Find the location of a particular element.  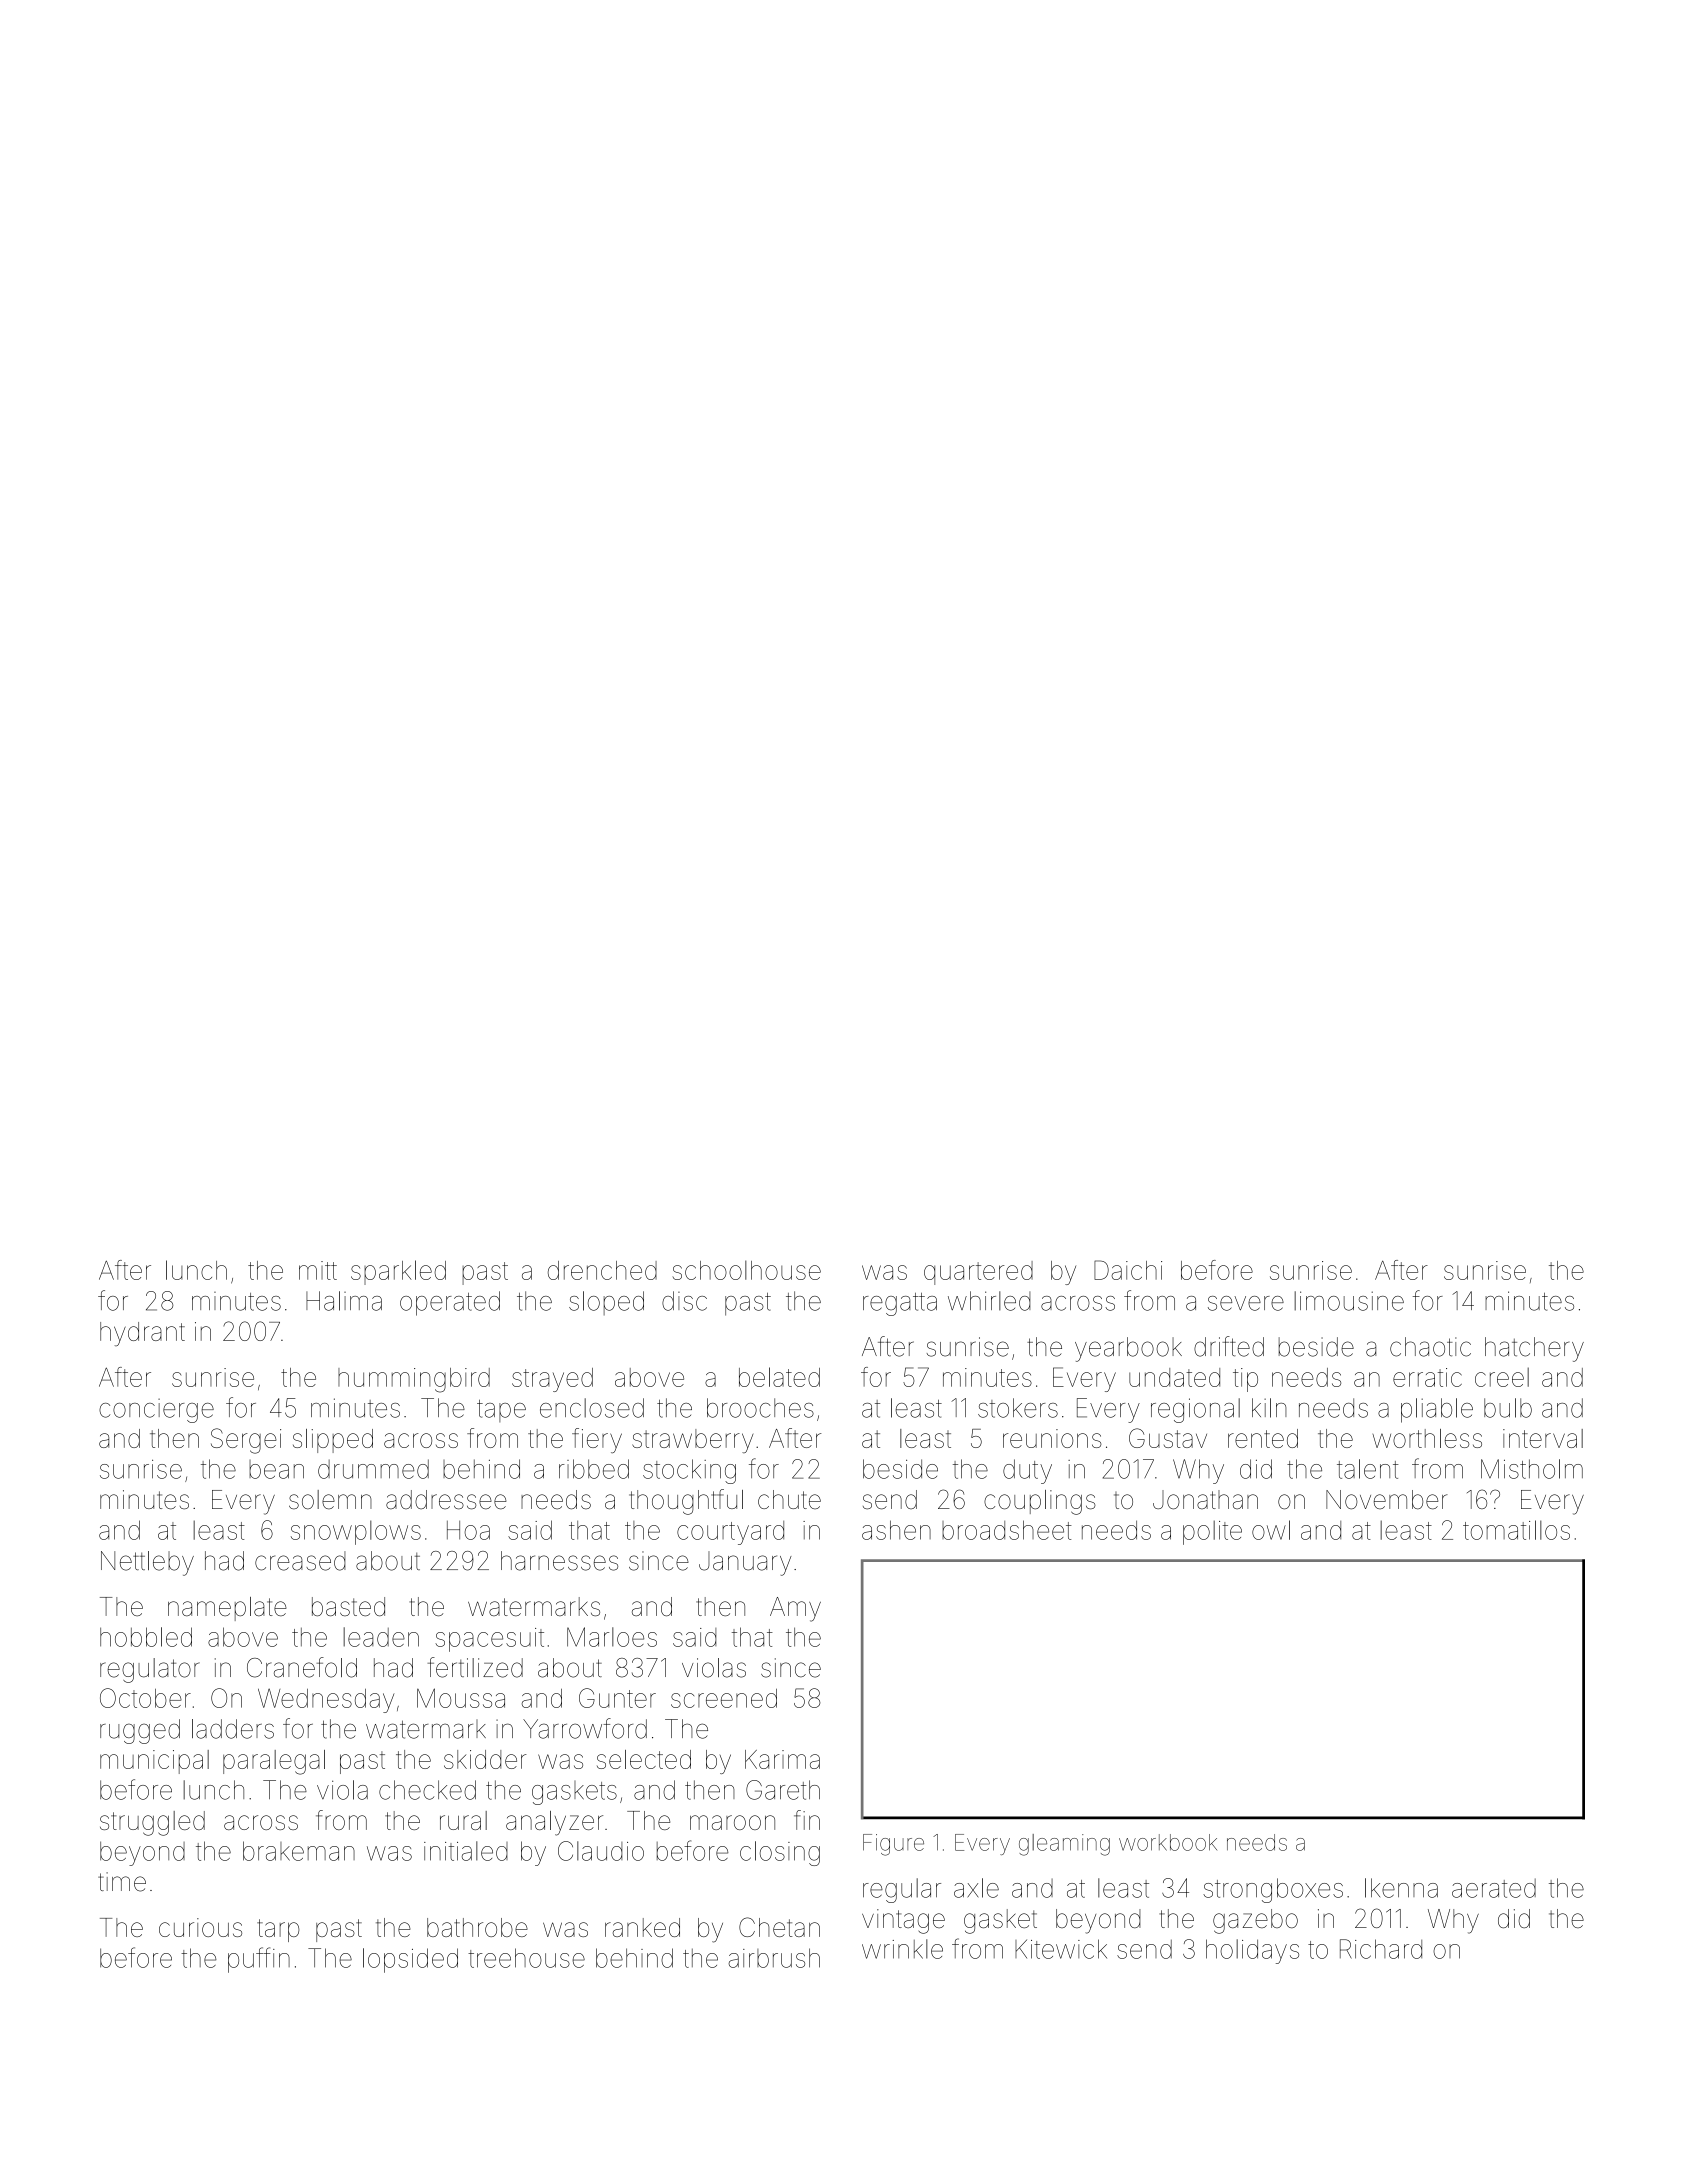

screened is located at coordinates (724, 1698).
